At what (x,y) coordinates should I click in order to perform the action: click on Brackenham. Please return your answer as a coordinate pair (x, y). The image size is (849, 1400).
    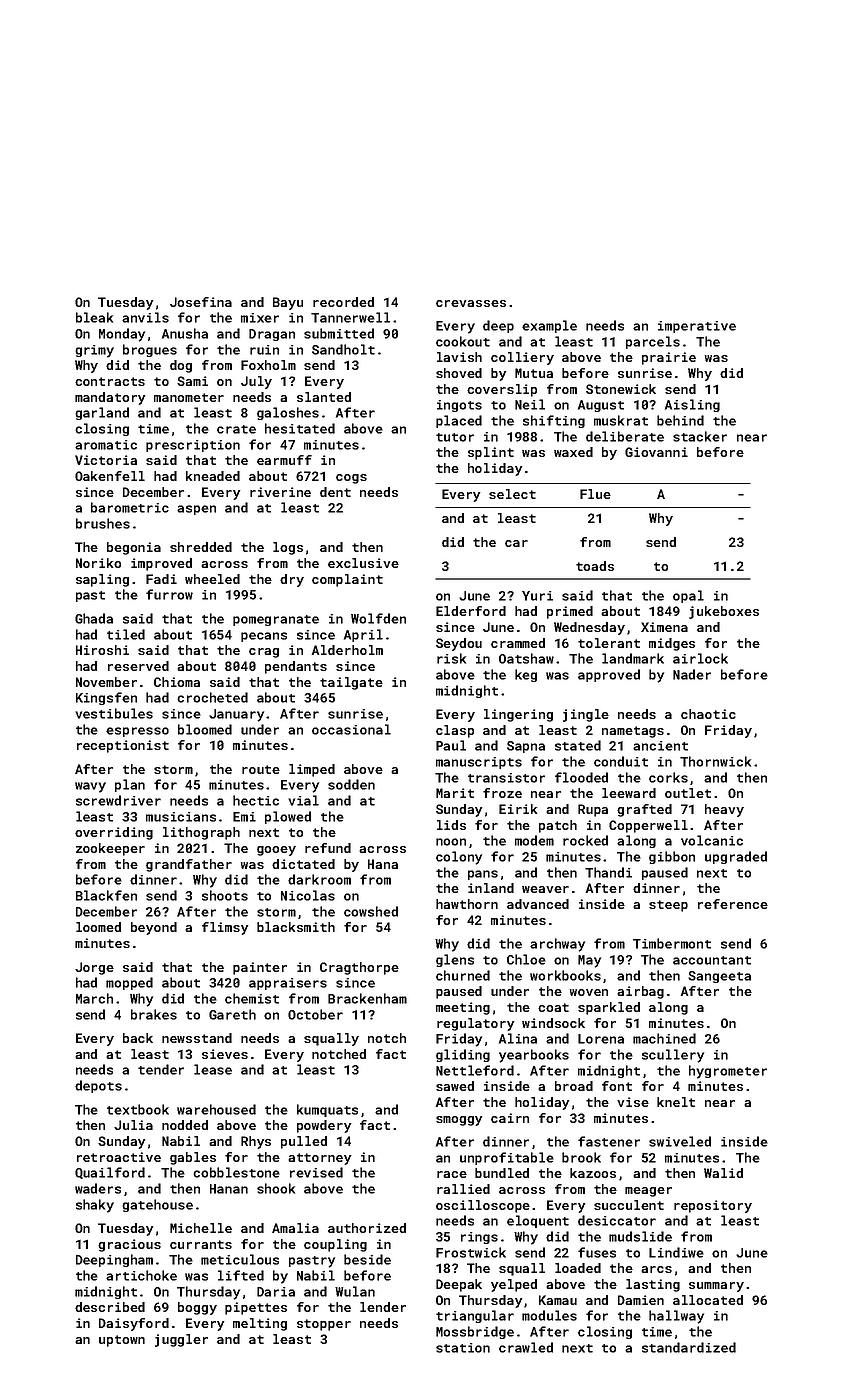
    Looking at the image, I should click on (367, 998).
